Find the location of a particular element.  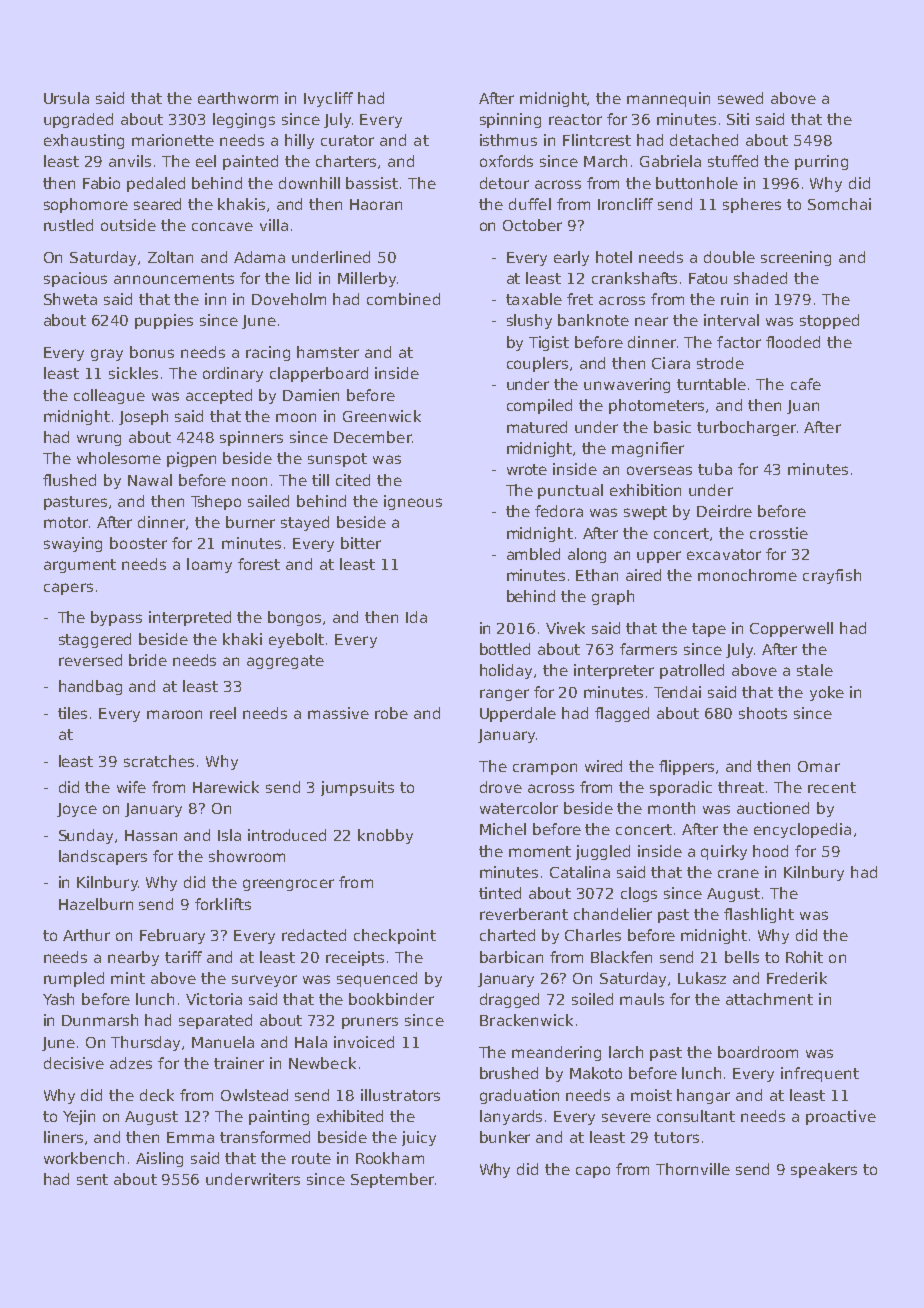

handbag is located at coordinates (90, 687).
